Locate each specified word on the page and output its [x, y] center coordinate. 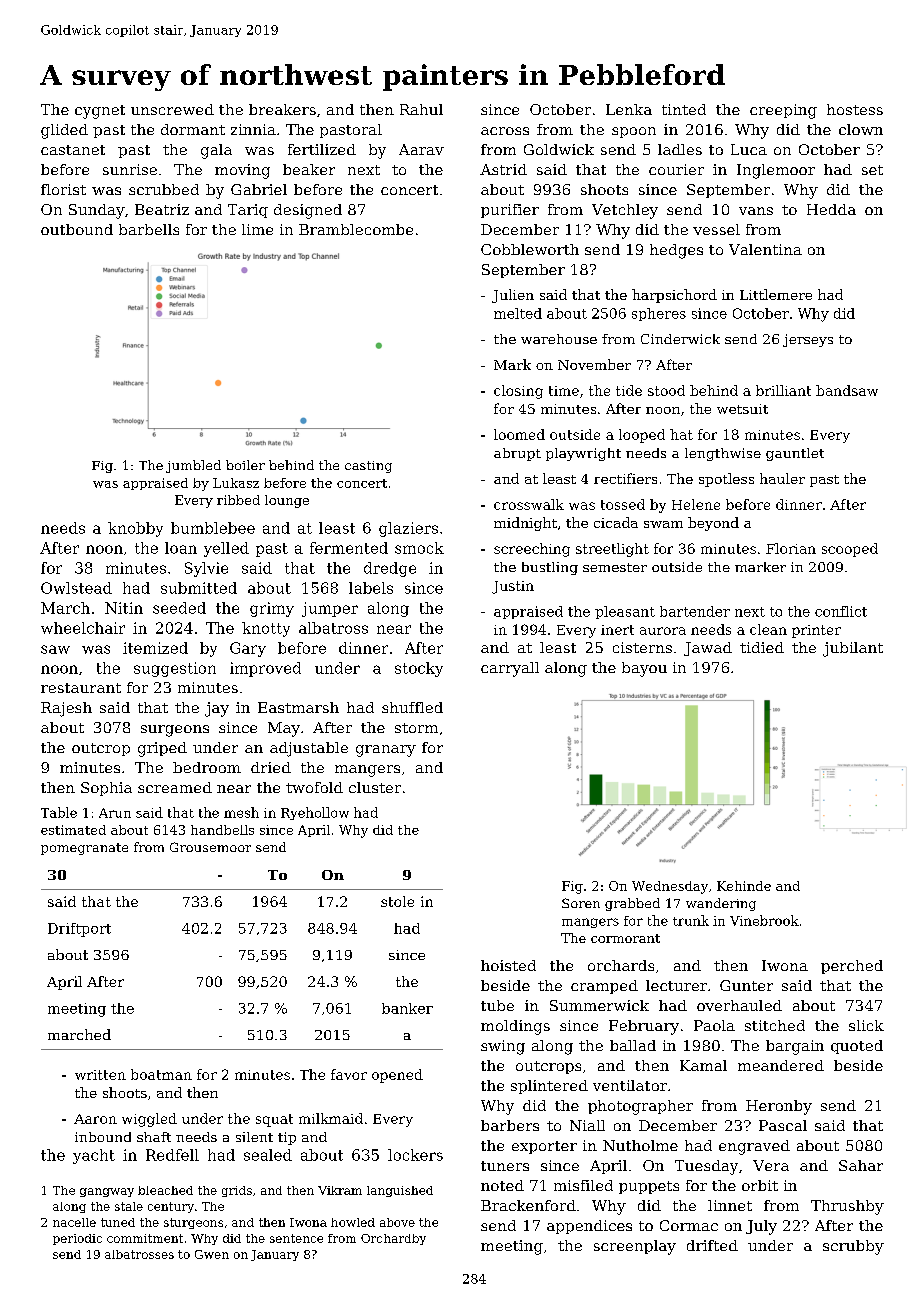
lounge [287, 501]
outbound [77, 229]
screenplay [635, 1247]
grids [237, 1191]
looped [642, 436]
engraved [754, 1147]
